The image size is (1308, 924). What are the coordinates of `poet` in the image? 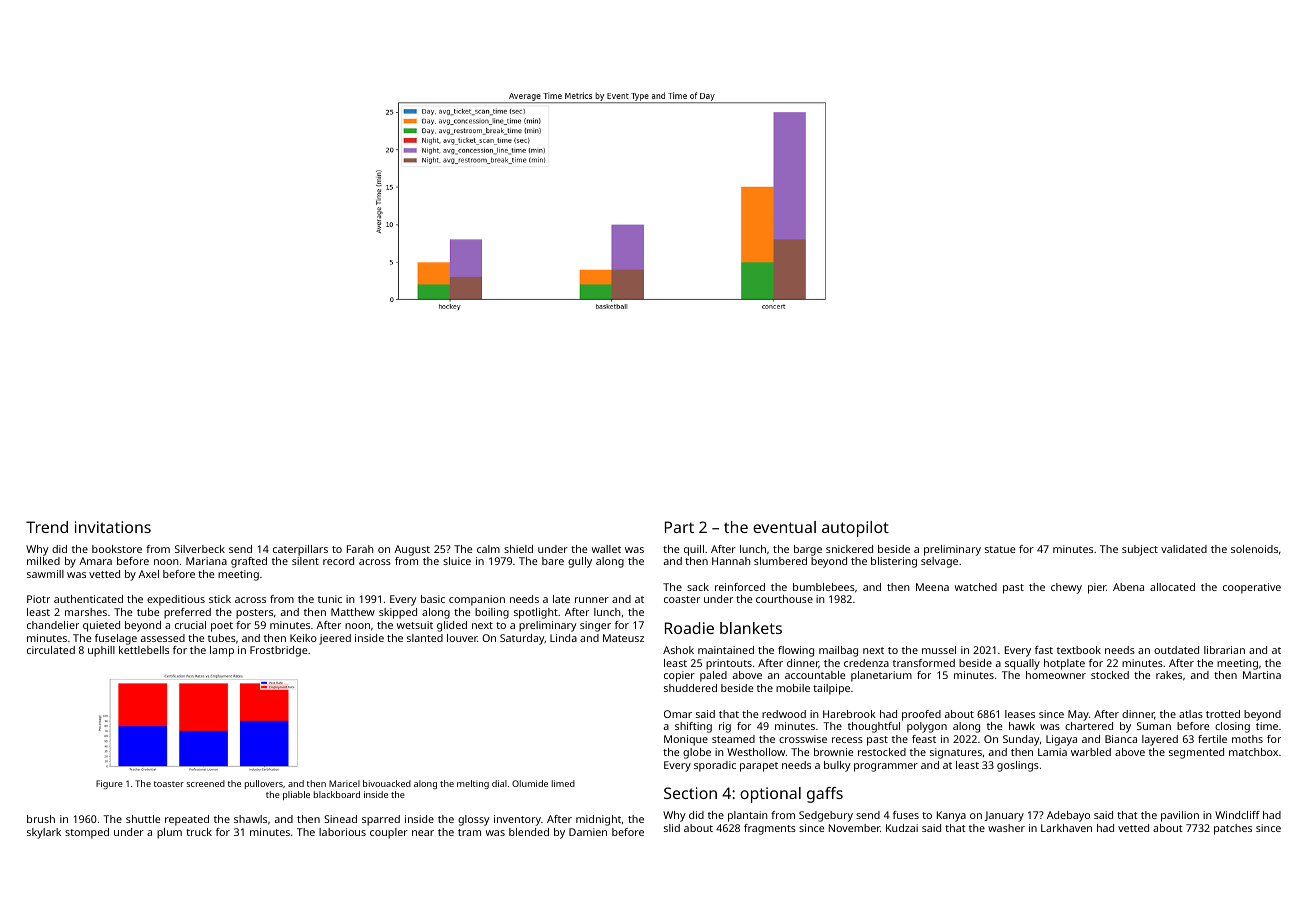 It's located at (222, 627).
